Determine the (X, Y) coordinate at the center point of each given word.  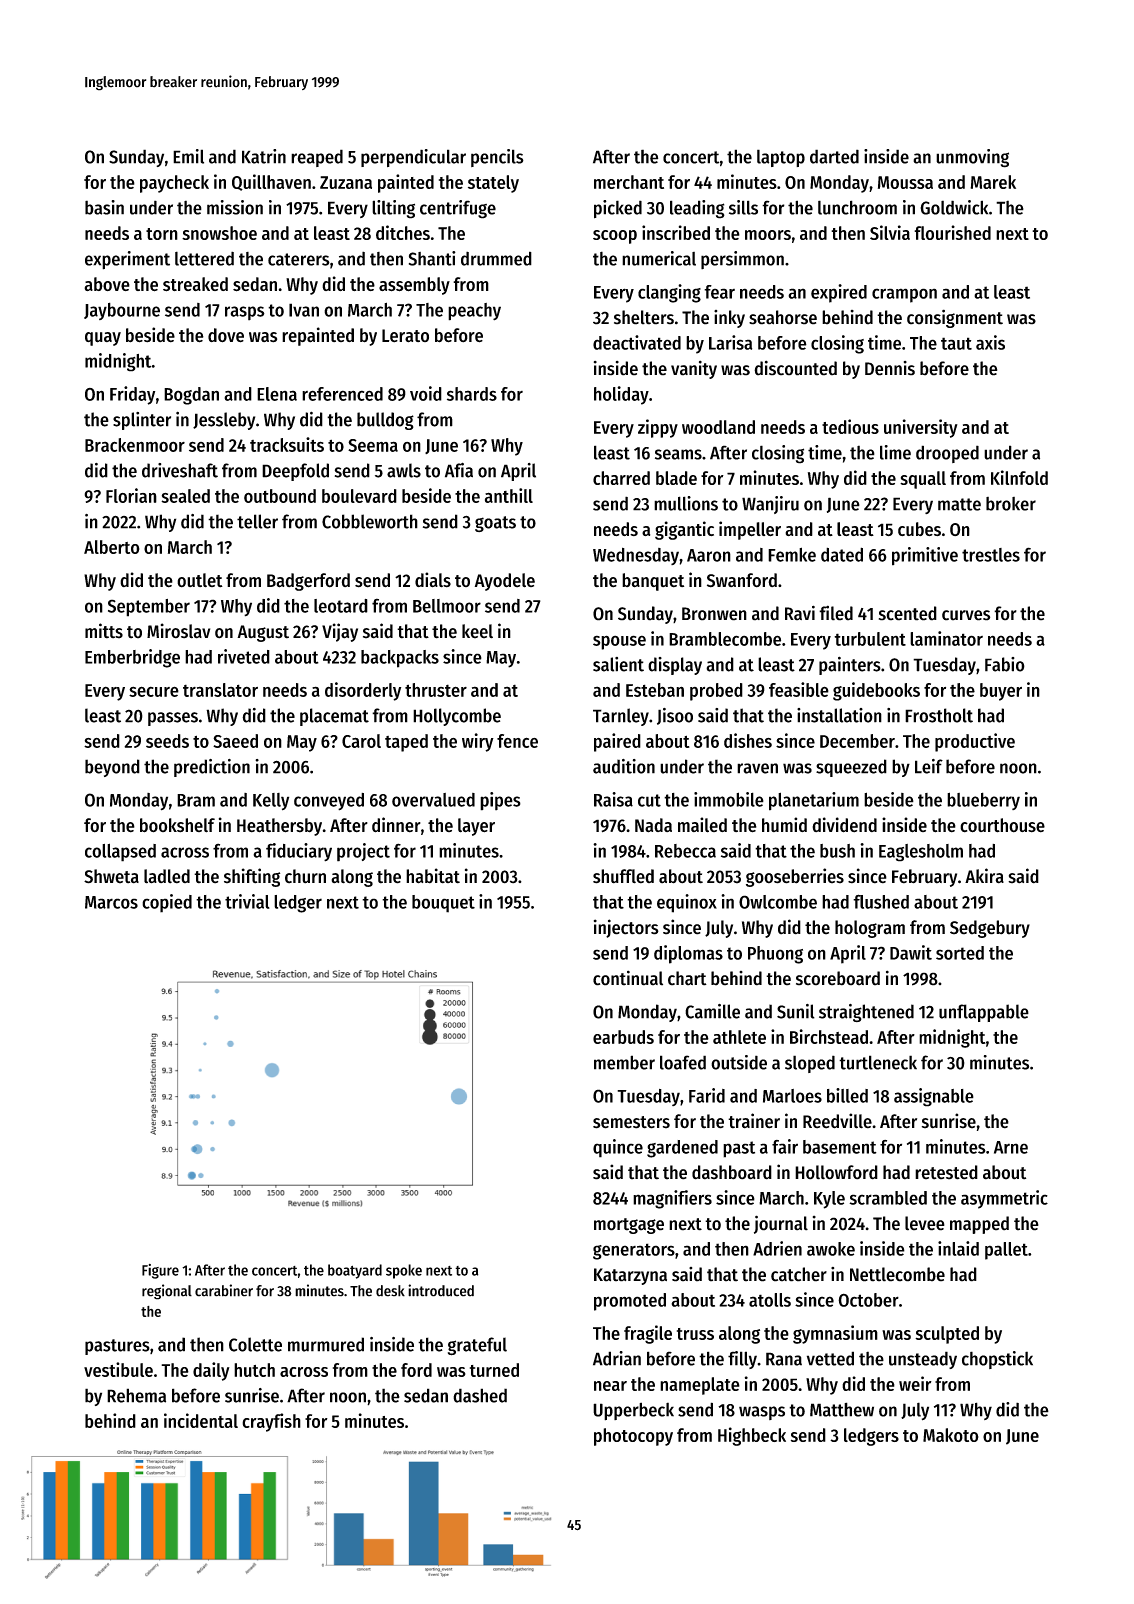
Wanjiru (770, 505)
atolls (770, 1300)
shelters (644, 317)
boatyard (355, 1271)
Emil (188, 156)
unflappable (984, 1013)
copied (167, 903)
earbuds (623, 1037)
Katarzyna (630, 1276)
